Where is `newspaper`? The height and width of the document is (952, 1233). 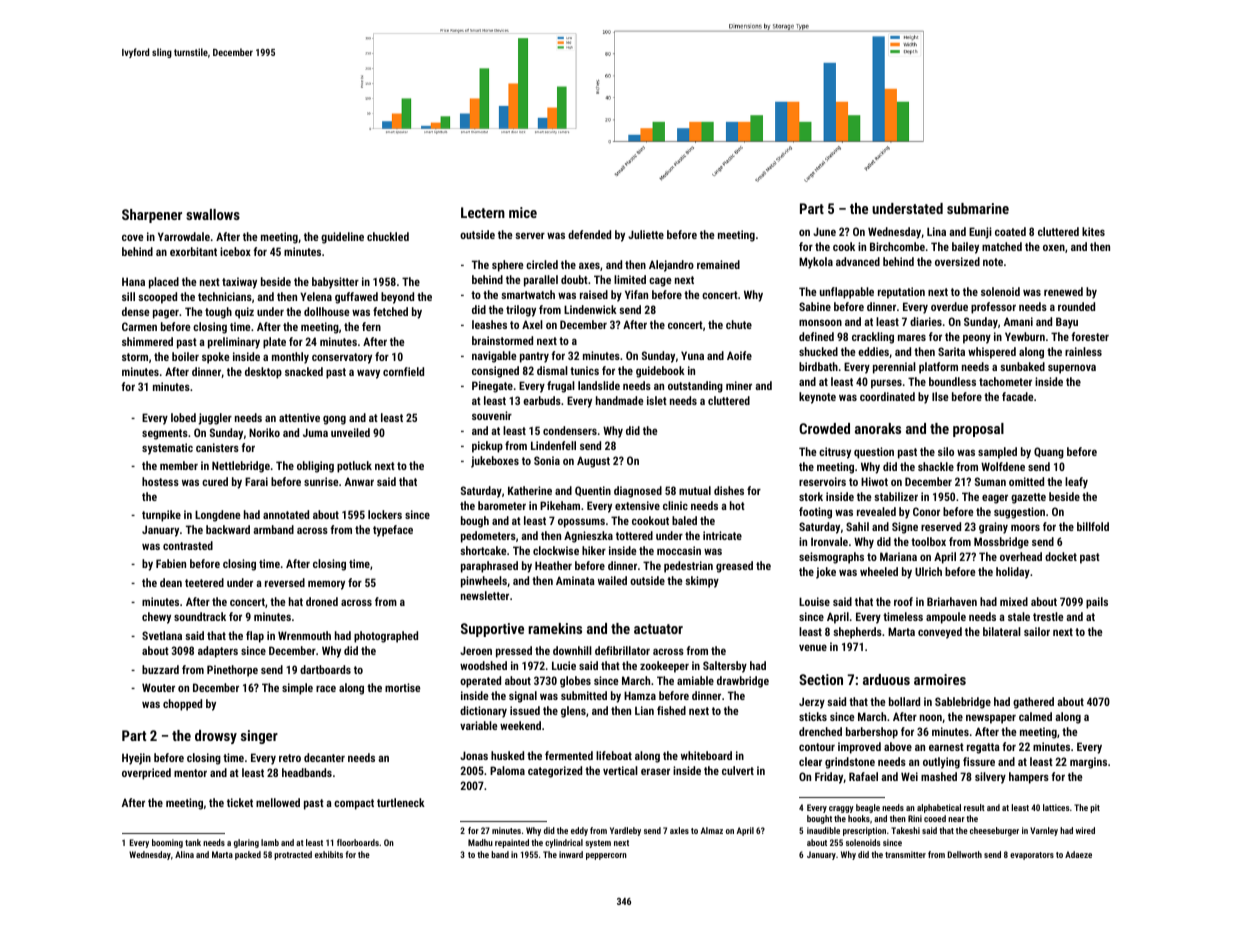 newspaper is located at coordinates (991, 719).
